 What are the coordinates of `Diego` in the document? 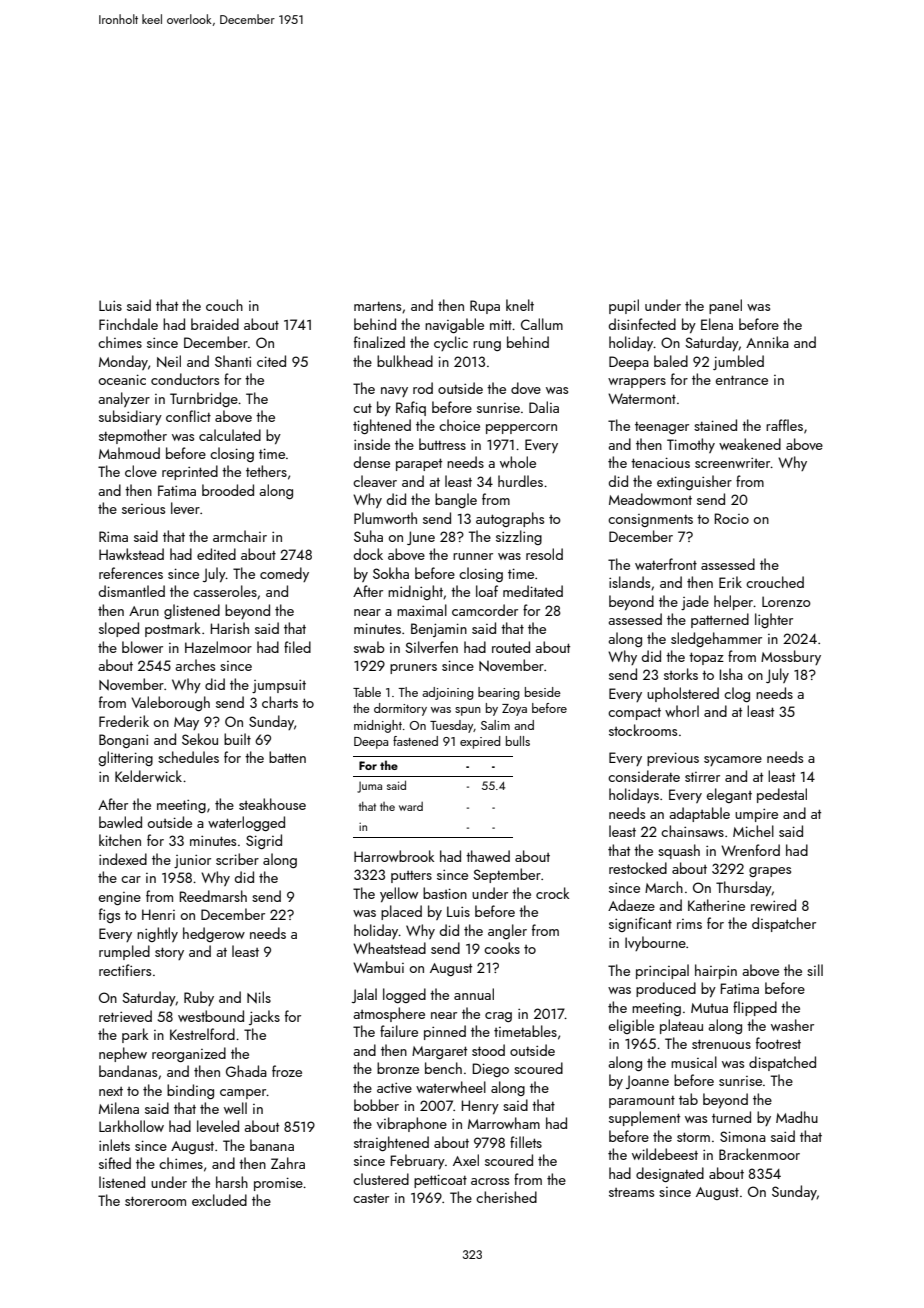 It's located at (491, 1070).
